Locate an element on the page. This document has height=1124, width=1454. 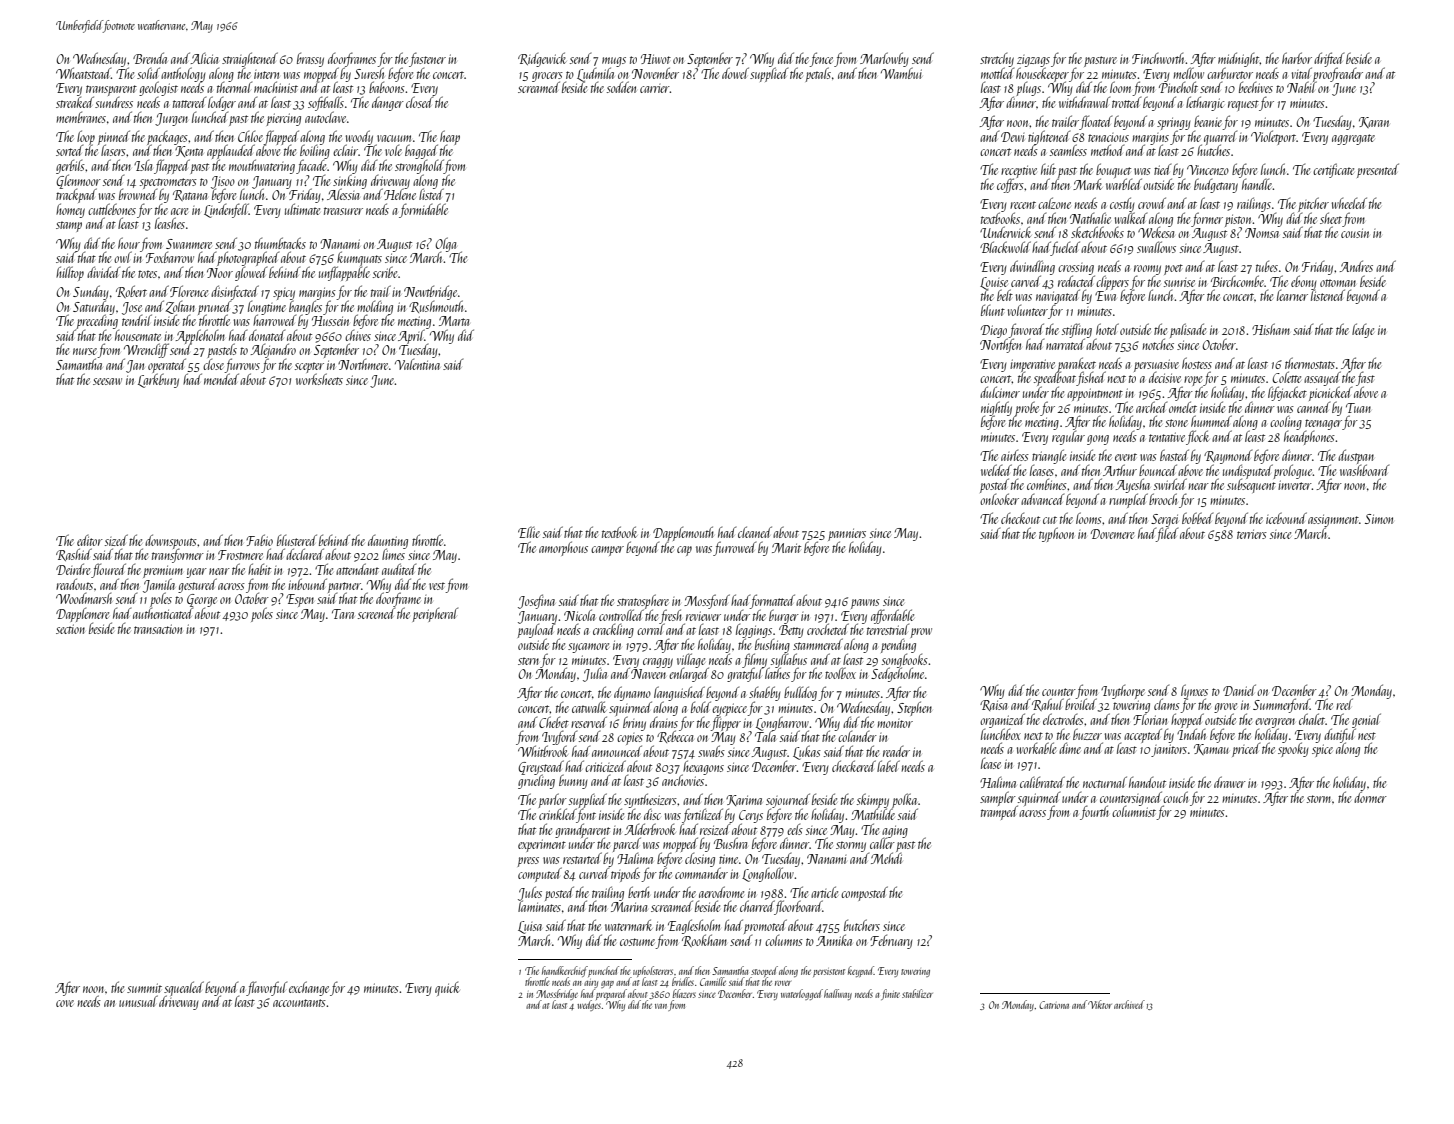
Wambui is located at coordinates (901, 73).
